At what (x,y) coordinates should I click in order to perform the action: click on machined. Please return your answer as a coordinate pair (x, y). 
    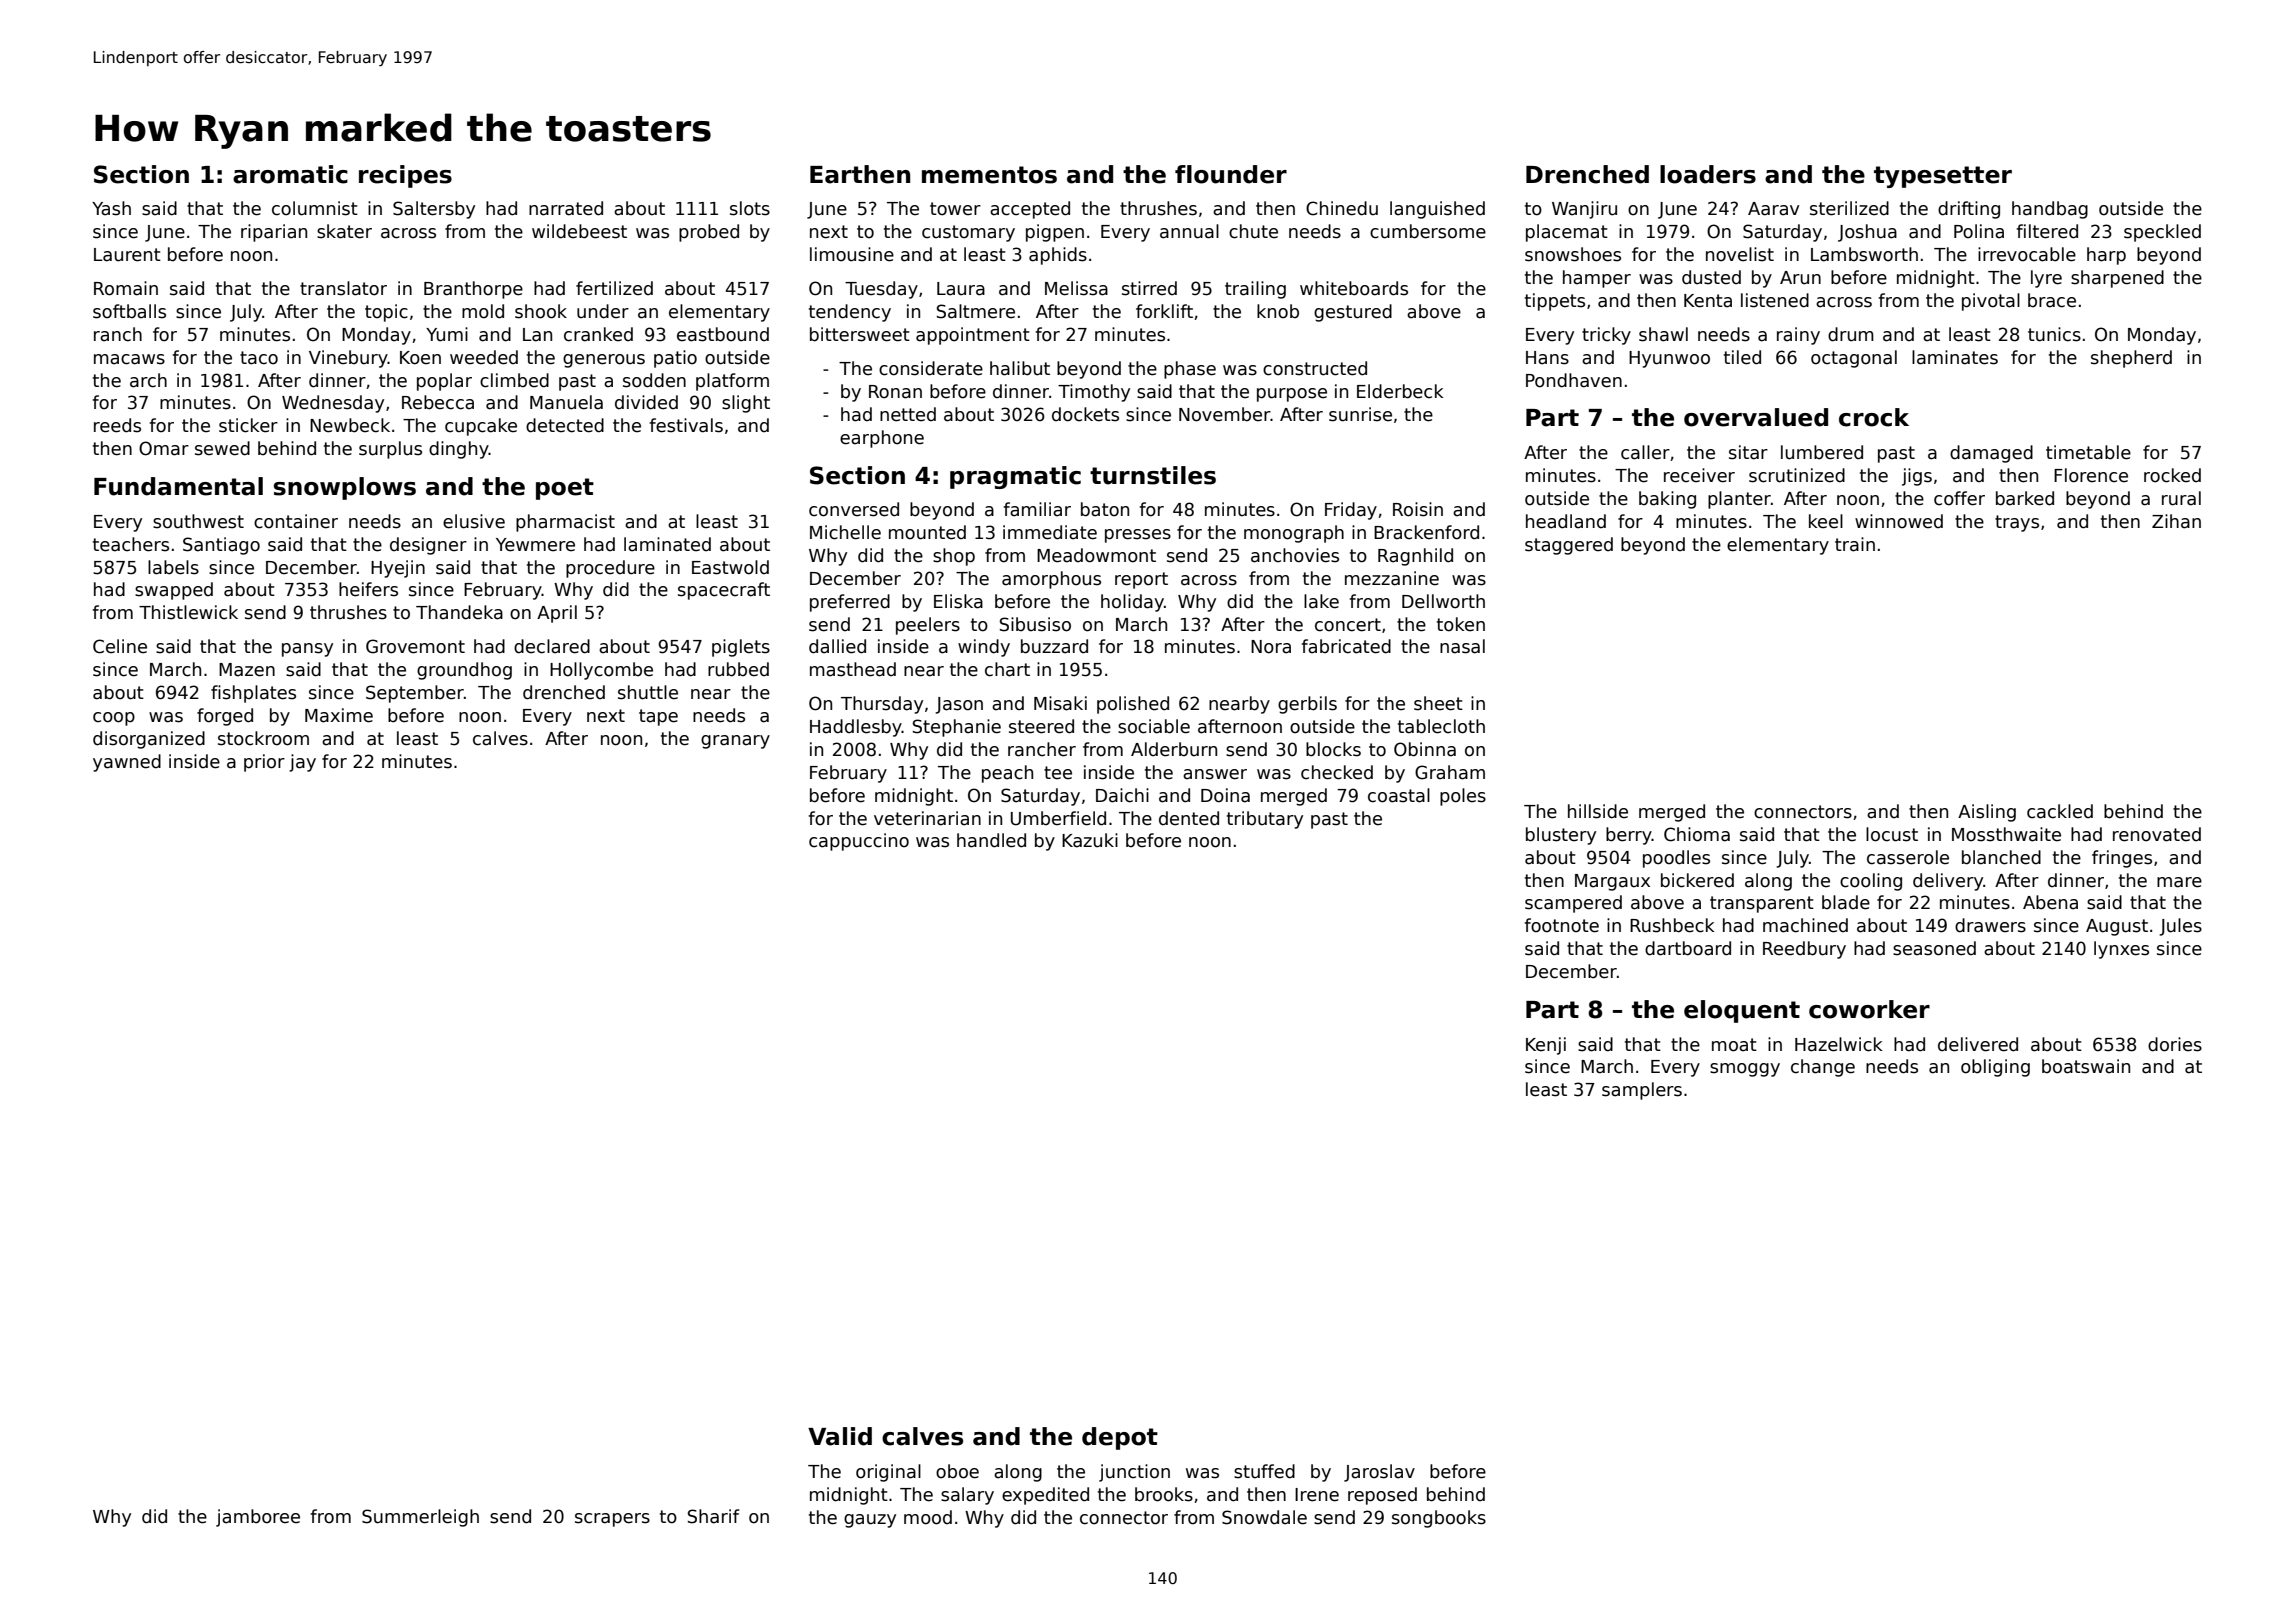
    Looking at the image, I should click on (1805, 925).
